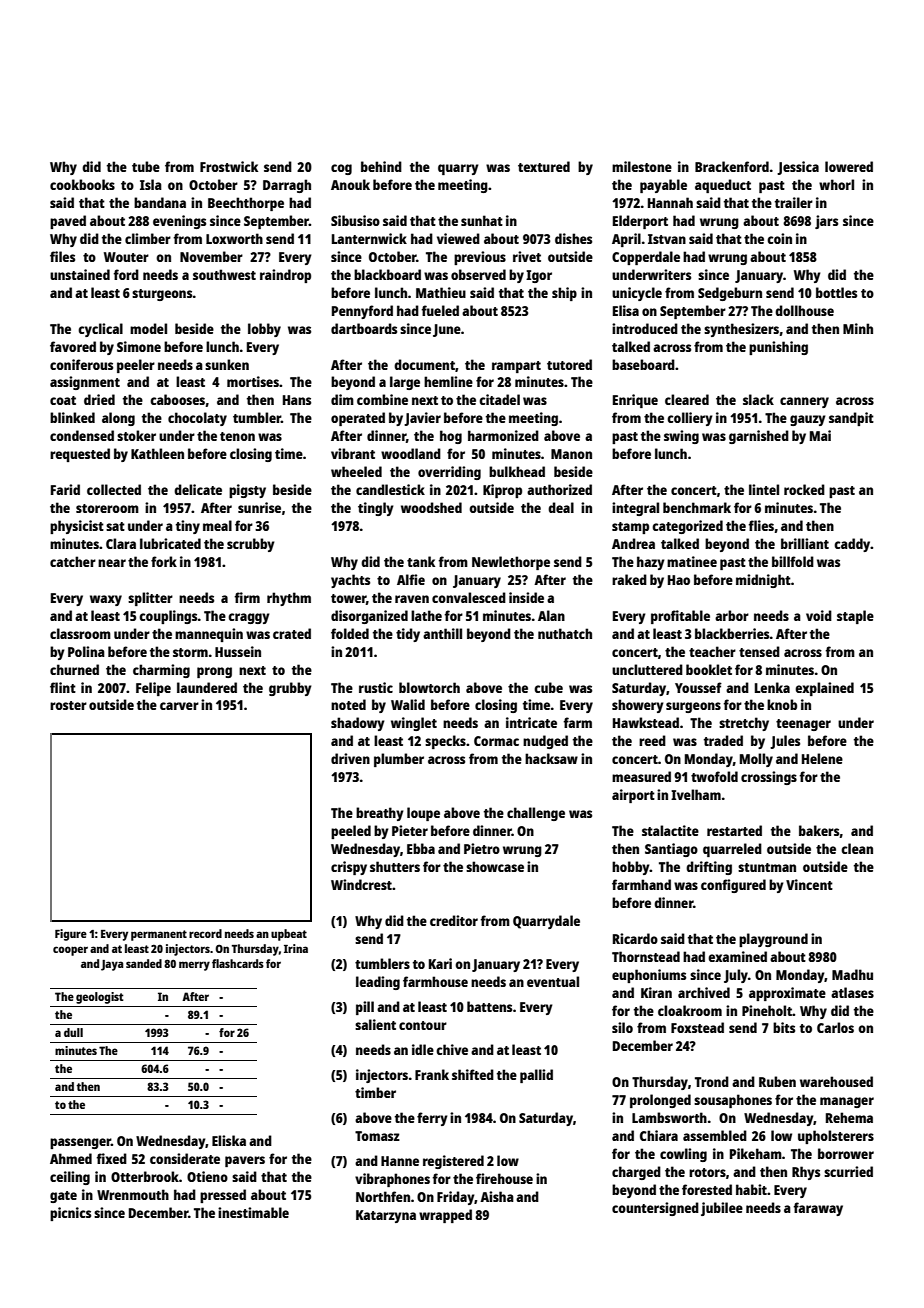 The height and width of the document is (1308, 924). I want to click on Jessica, so click(798, 168).
